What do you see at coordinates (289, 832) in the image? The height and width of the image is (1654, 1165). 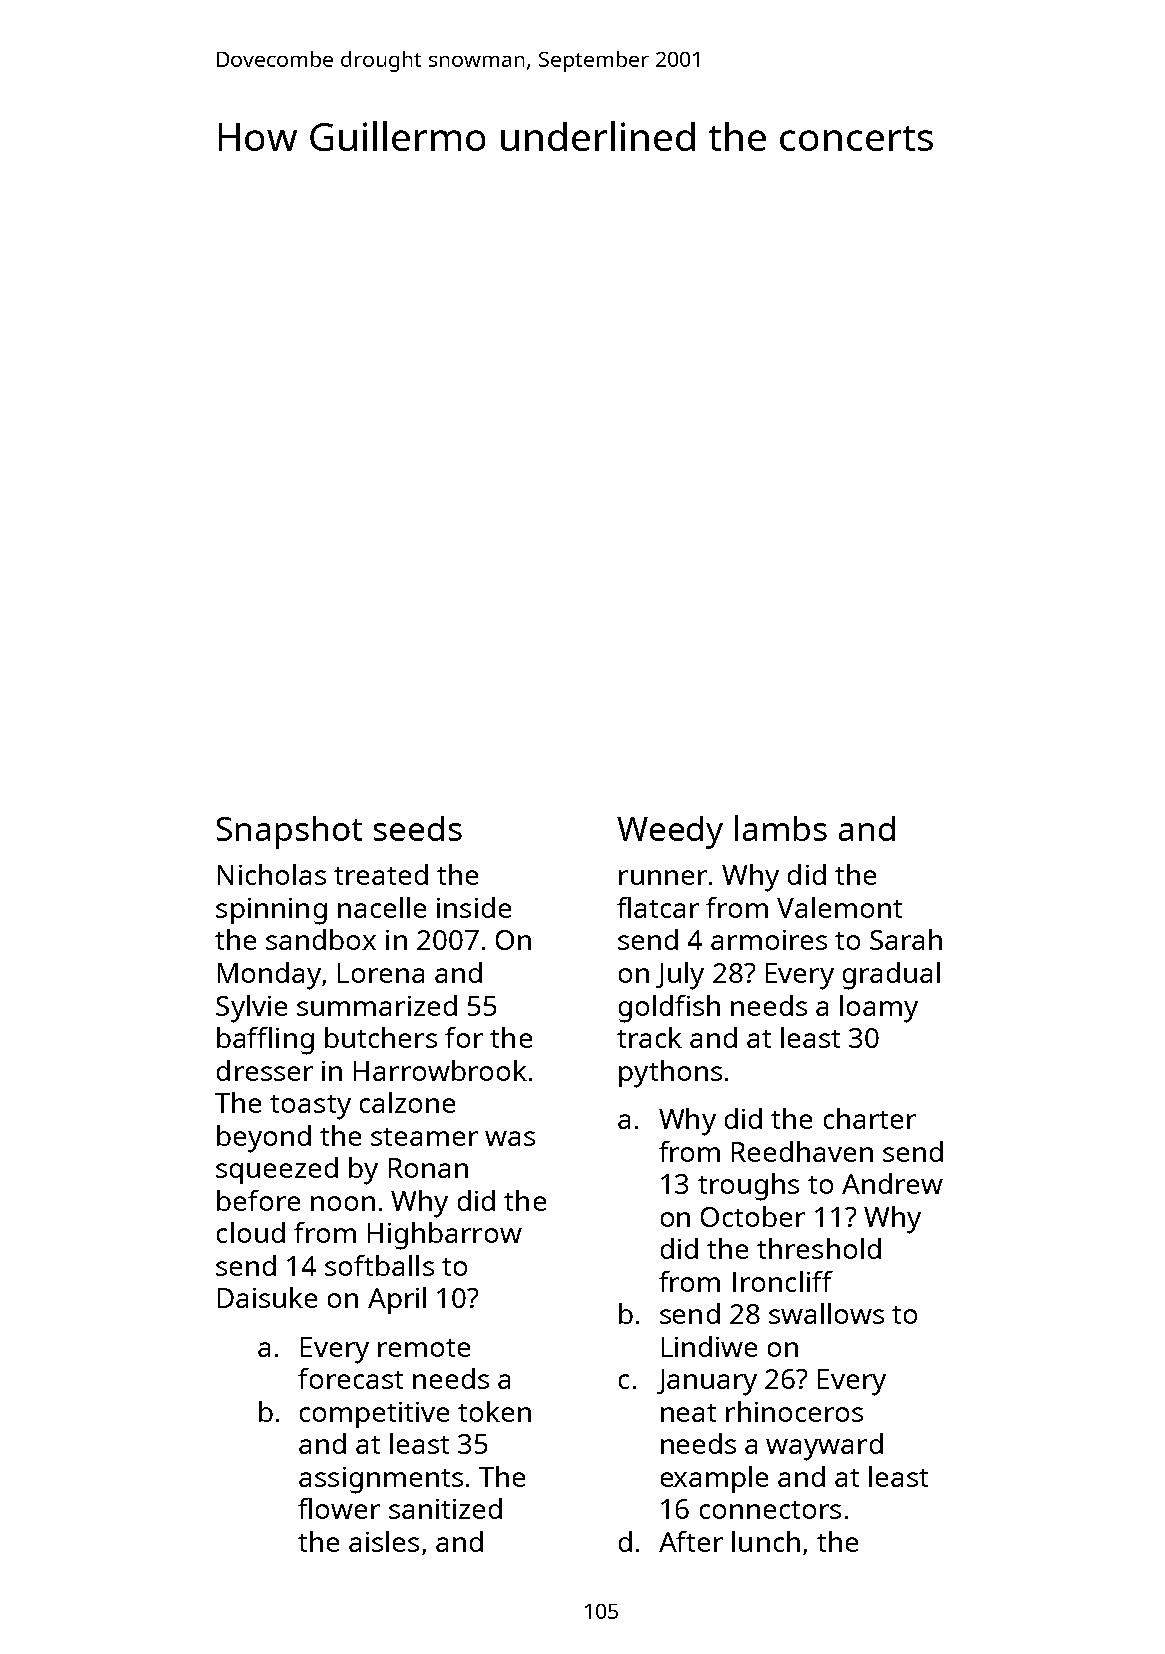 I see `Snapshot` at bounding box center [289, 832].
